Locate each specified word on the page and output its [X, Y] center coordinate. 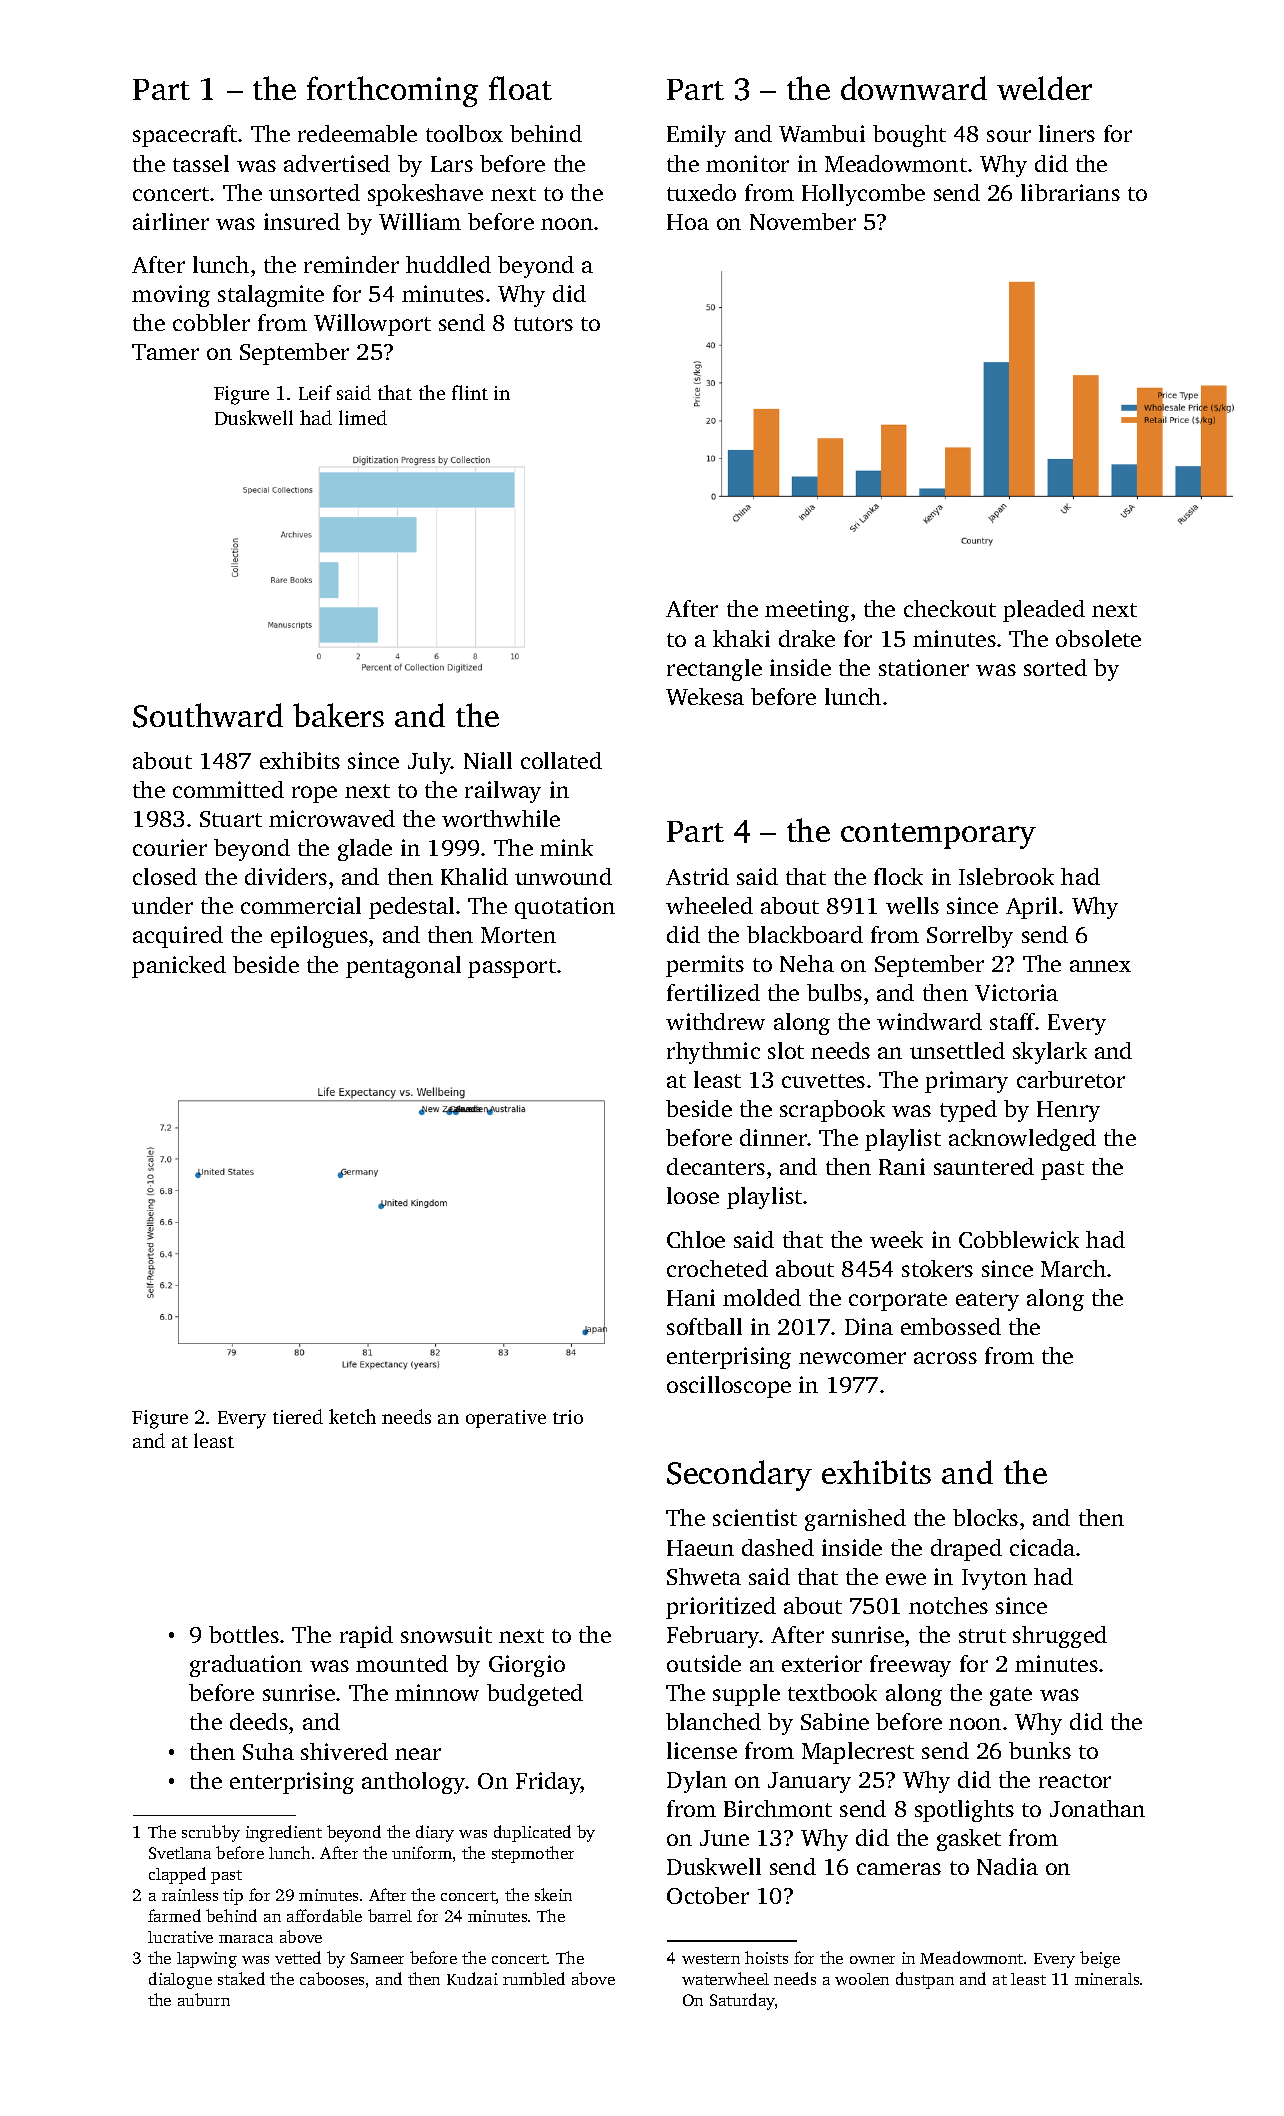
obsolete [1098, 638]
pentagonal [403, 967]
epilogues [319, 937]
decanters [716, 1166]
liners [1067, 133]
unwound [563, 876]
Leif [315, 392]
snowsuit [446, 1634]
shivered [344, 1751]
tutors [543, 324]
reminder [351, 264]
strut [982, 1636]
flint [470, 392]
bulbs [834, 992]
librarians [1070, 192]
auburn [204, 1999]
